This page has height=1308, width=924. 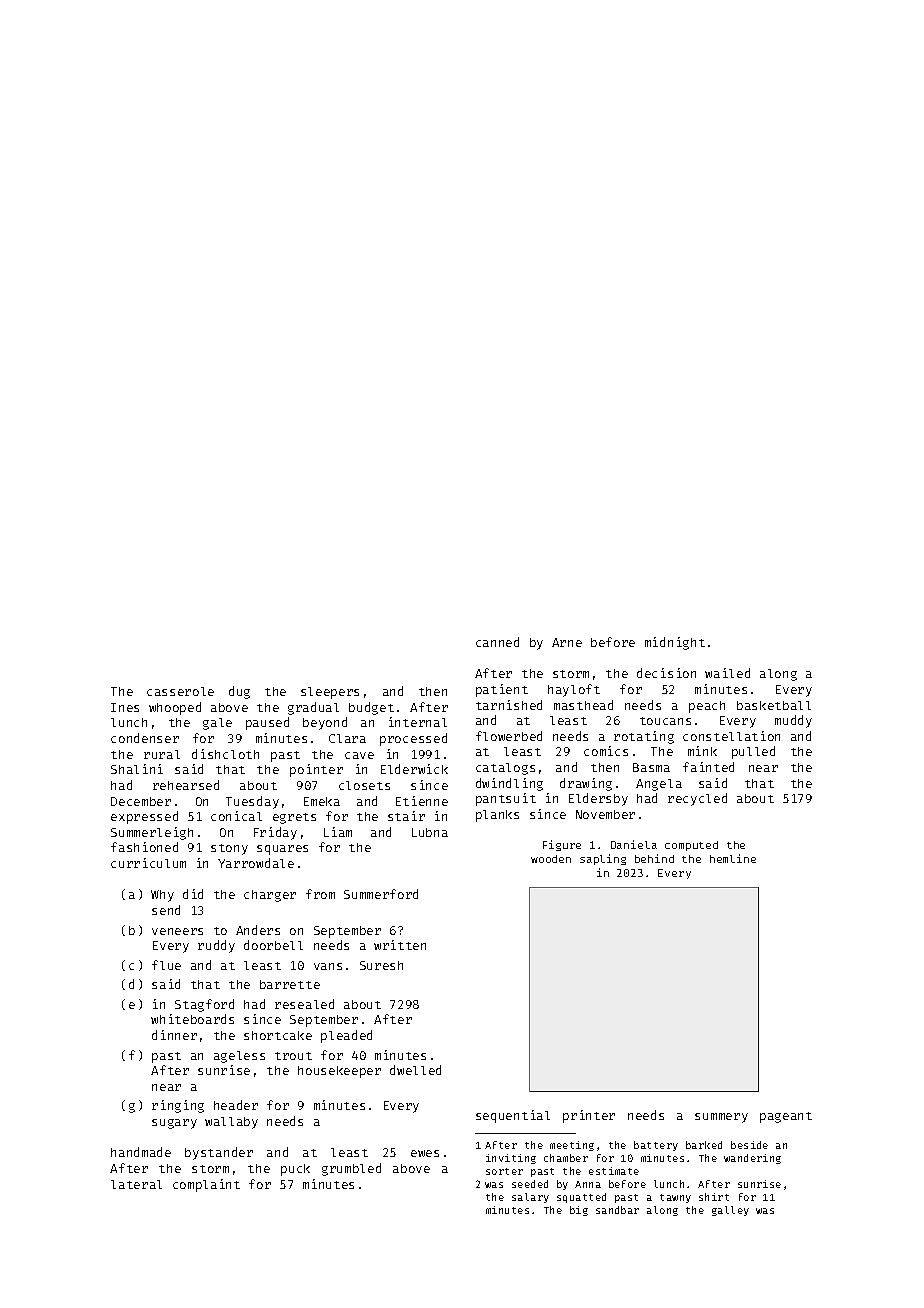 I want to click on dwelled, so click(x=415, y=1070).
